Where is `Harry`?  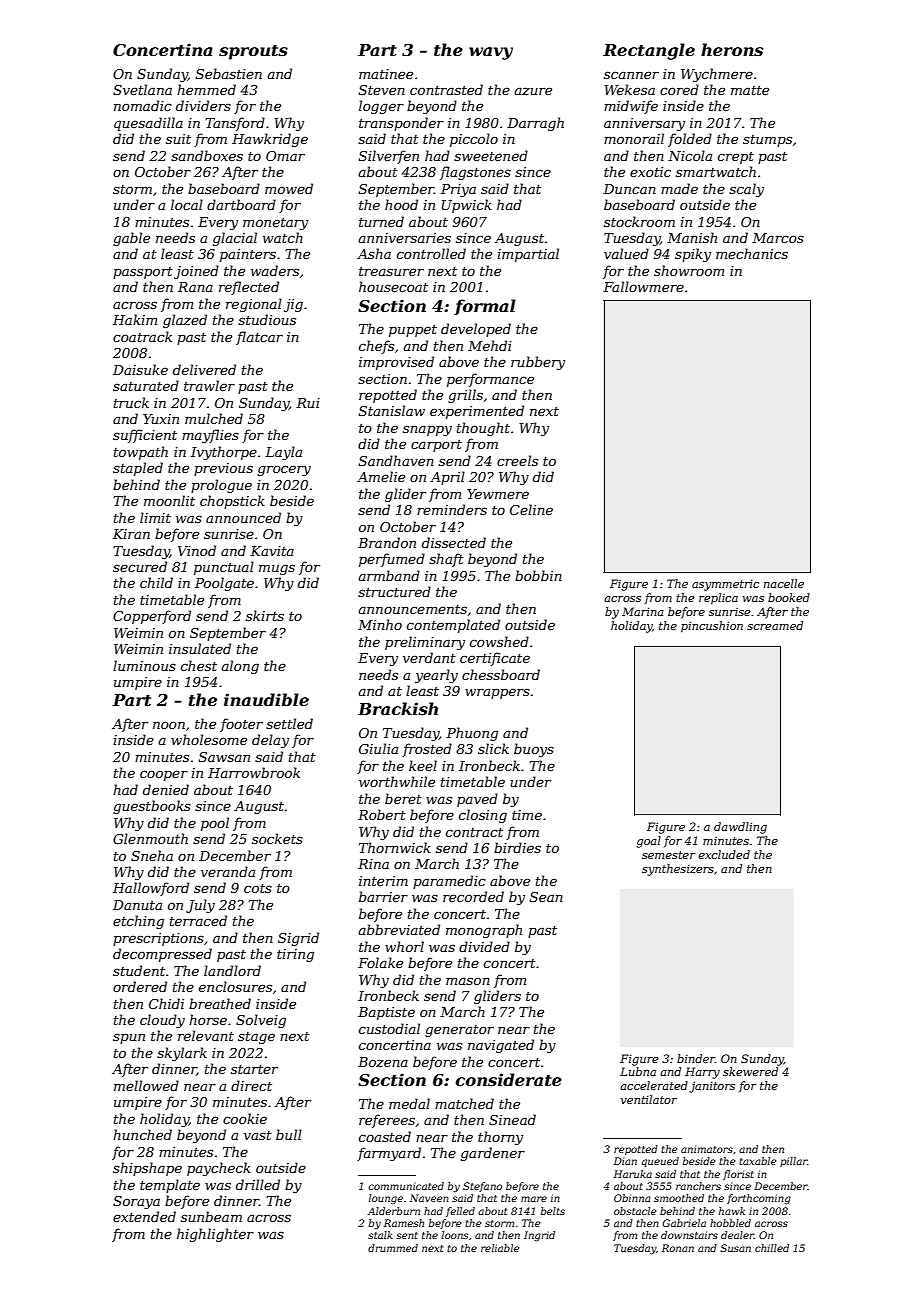
Harry is located at coordinates (702, 1073).
